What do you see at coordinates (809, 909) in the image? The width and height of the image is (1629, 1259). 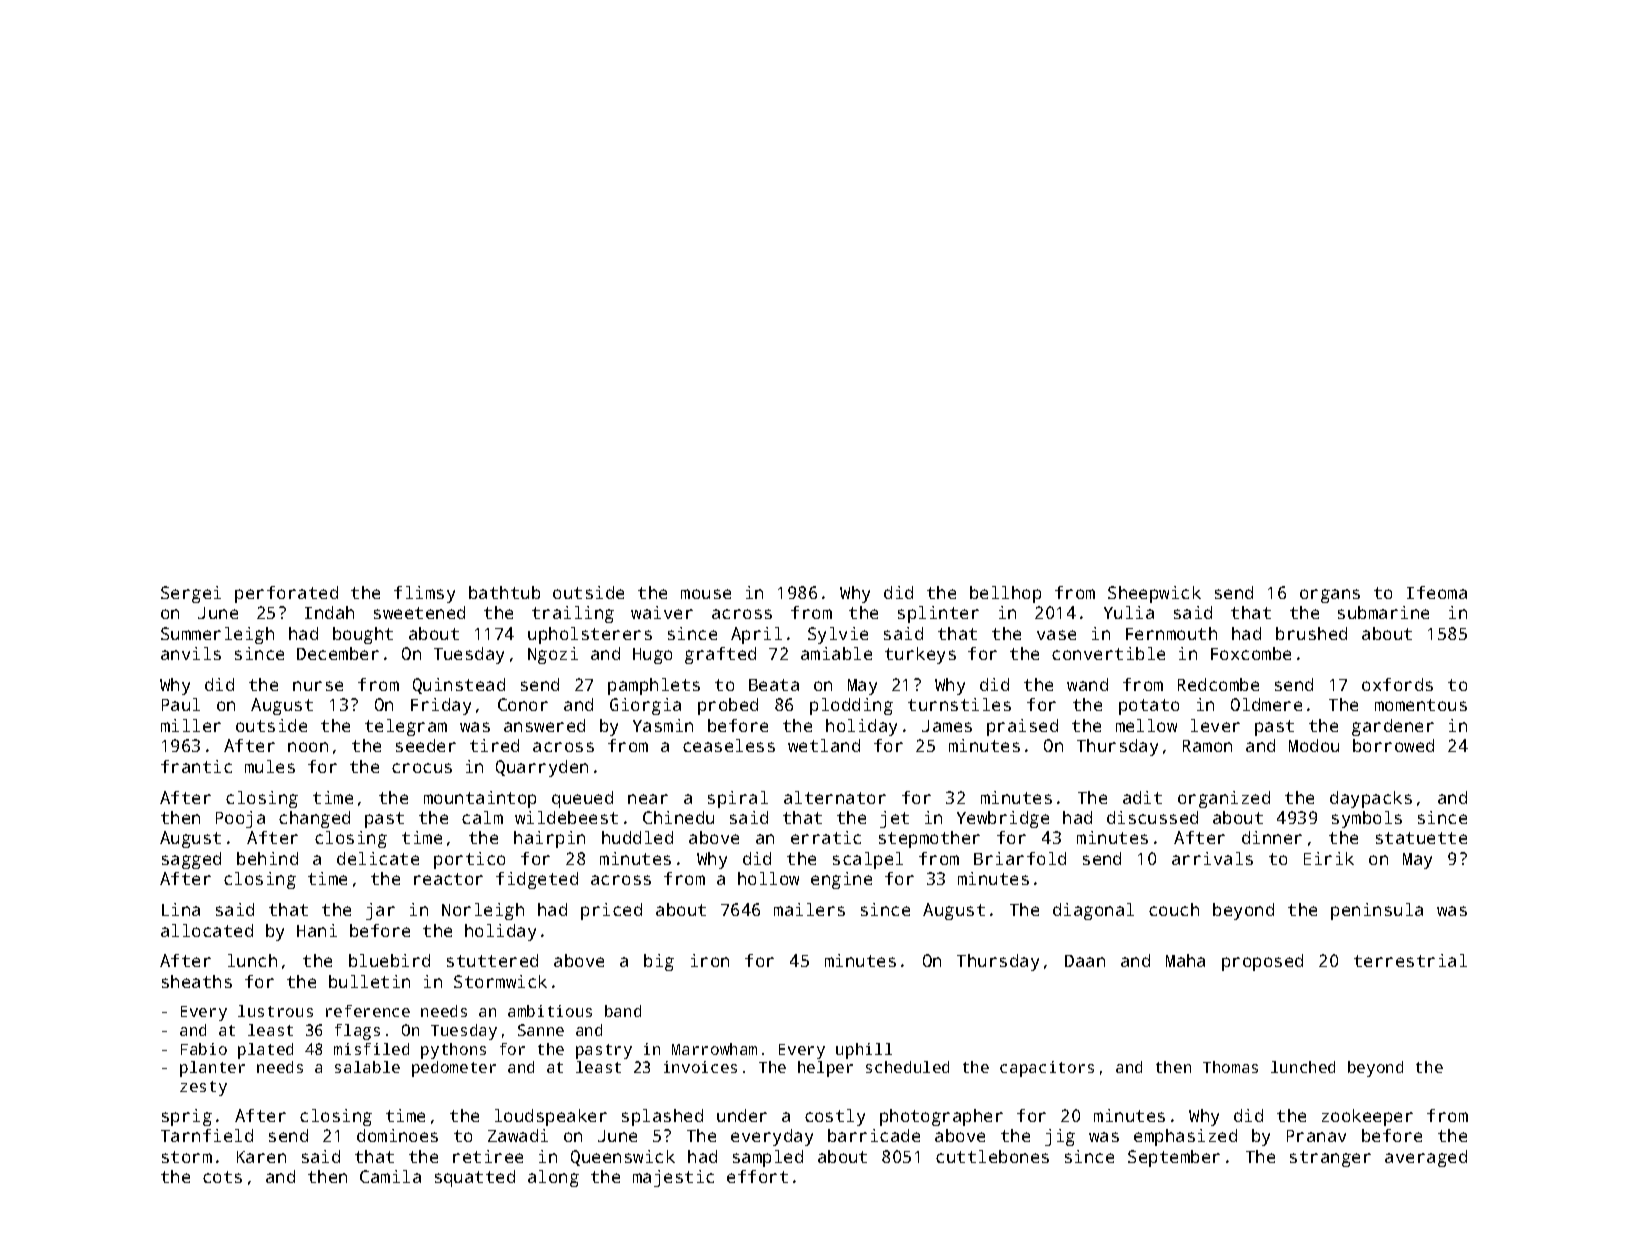 I see `mailers` at bounding box center [809, 909].
